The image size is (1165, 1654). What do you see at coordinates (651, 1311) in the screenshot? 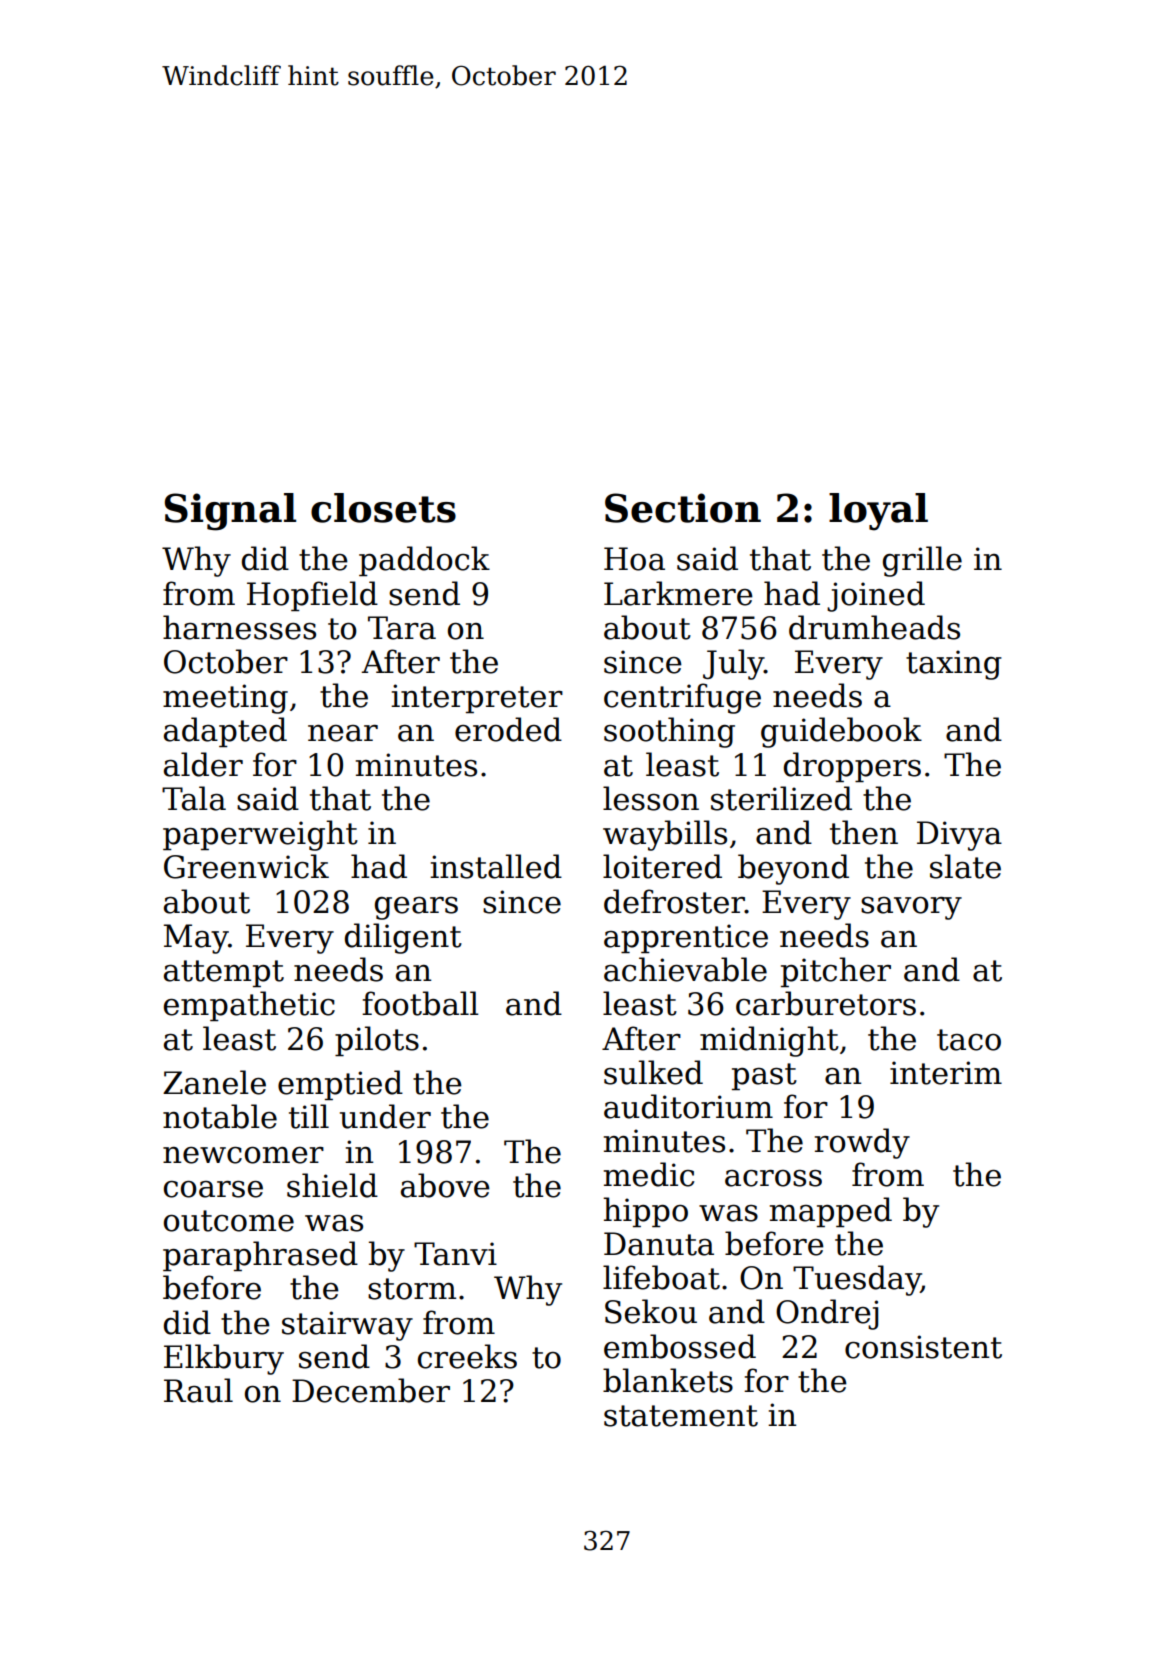
I see `Sekou` at bounding box center [651, 1311].
